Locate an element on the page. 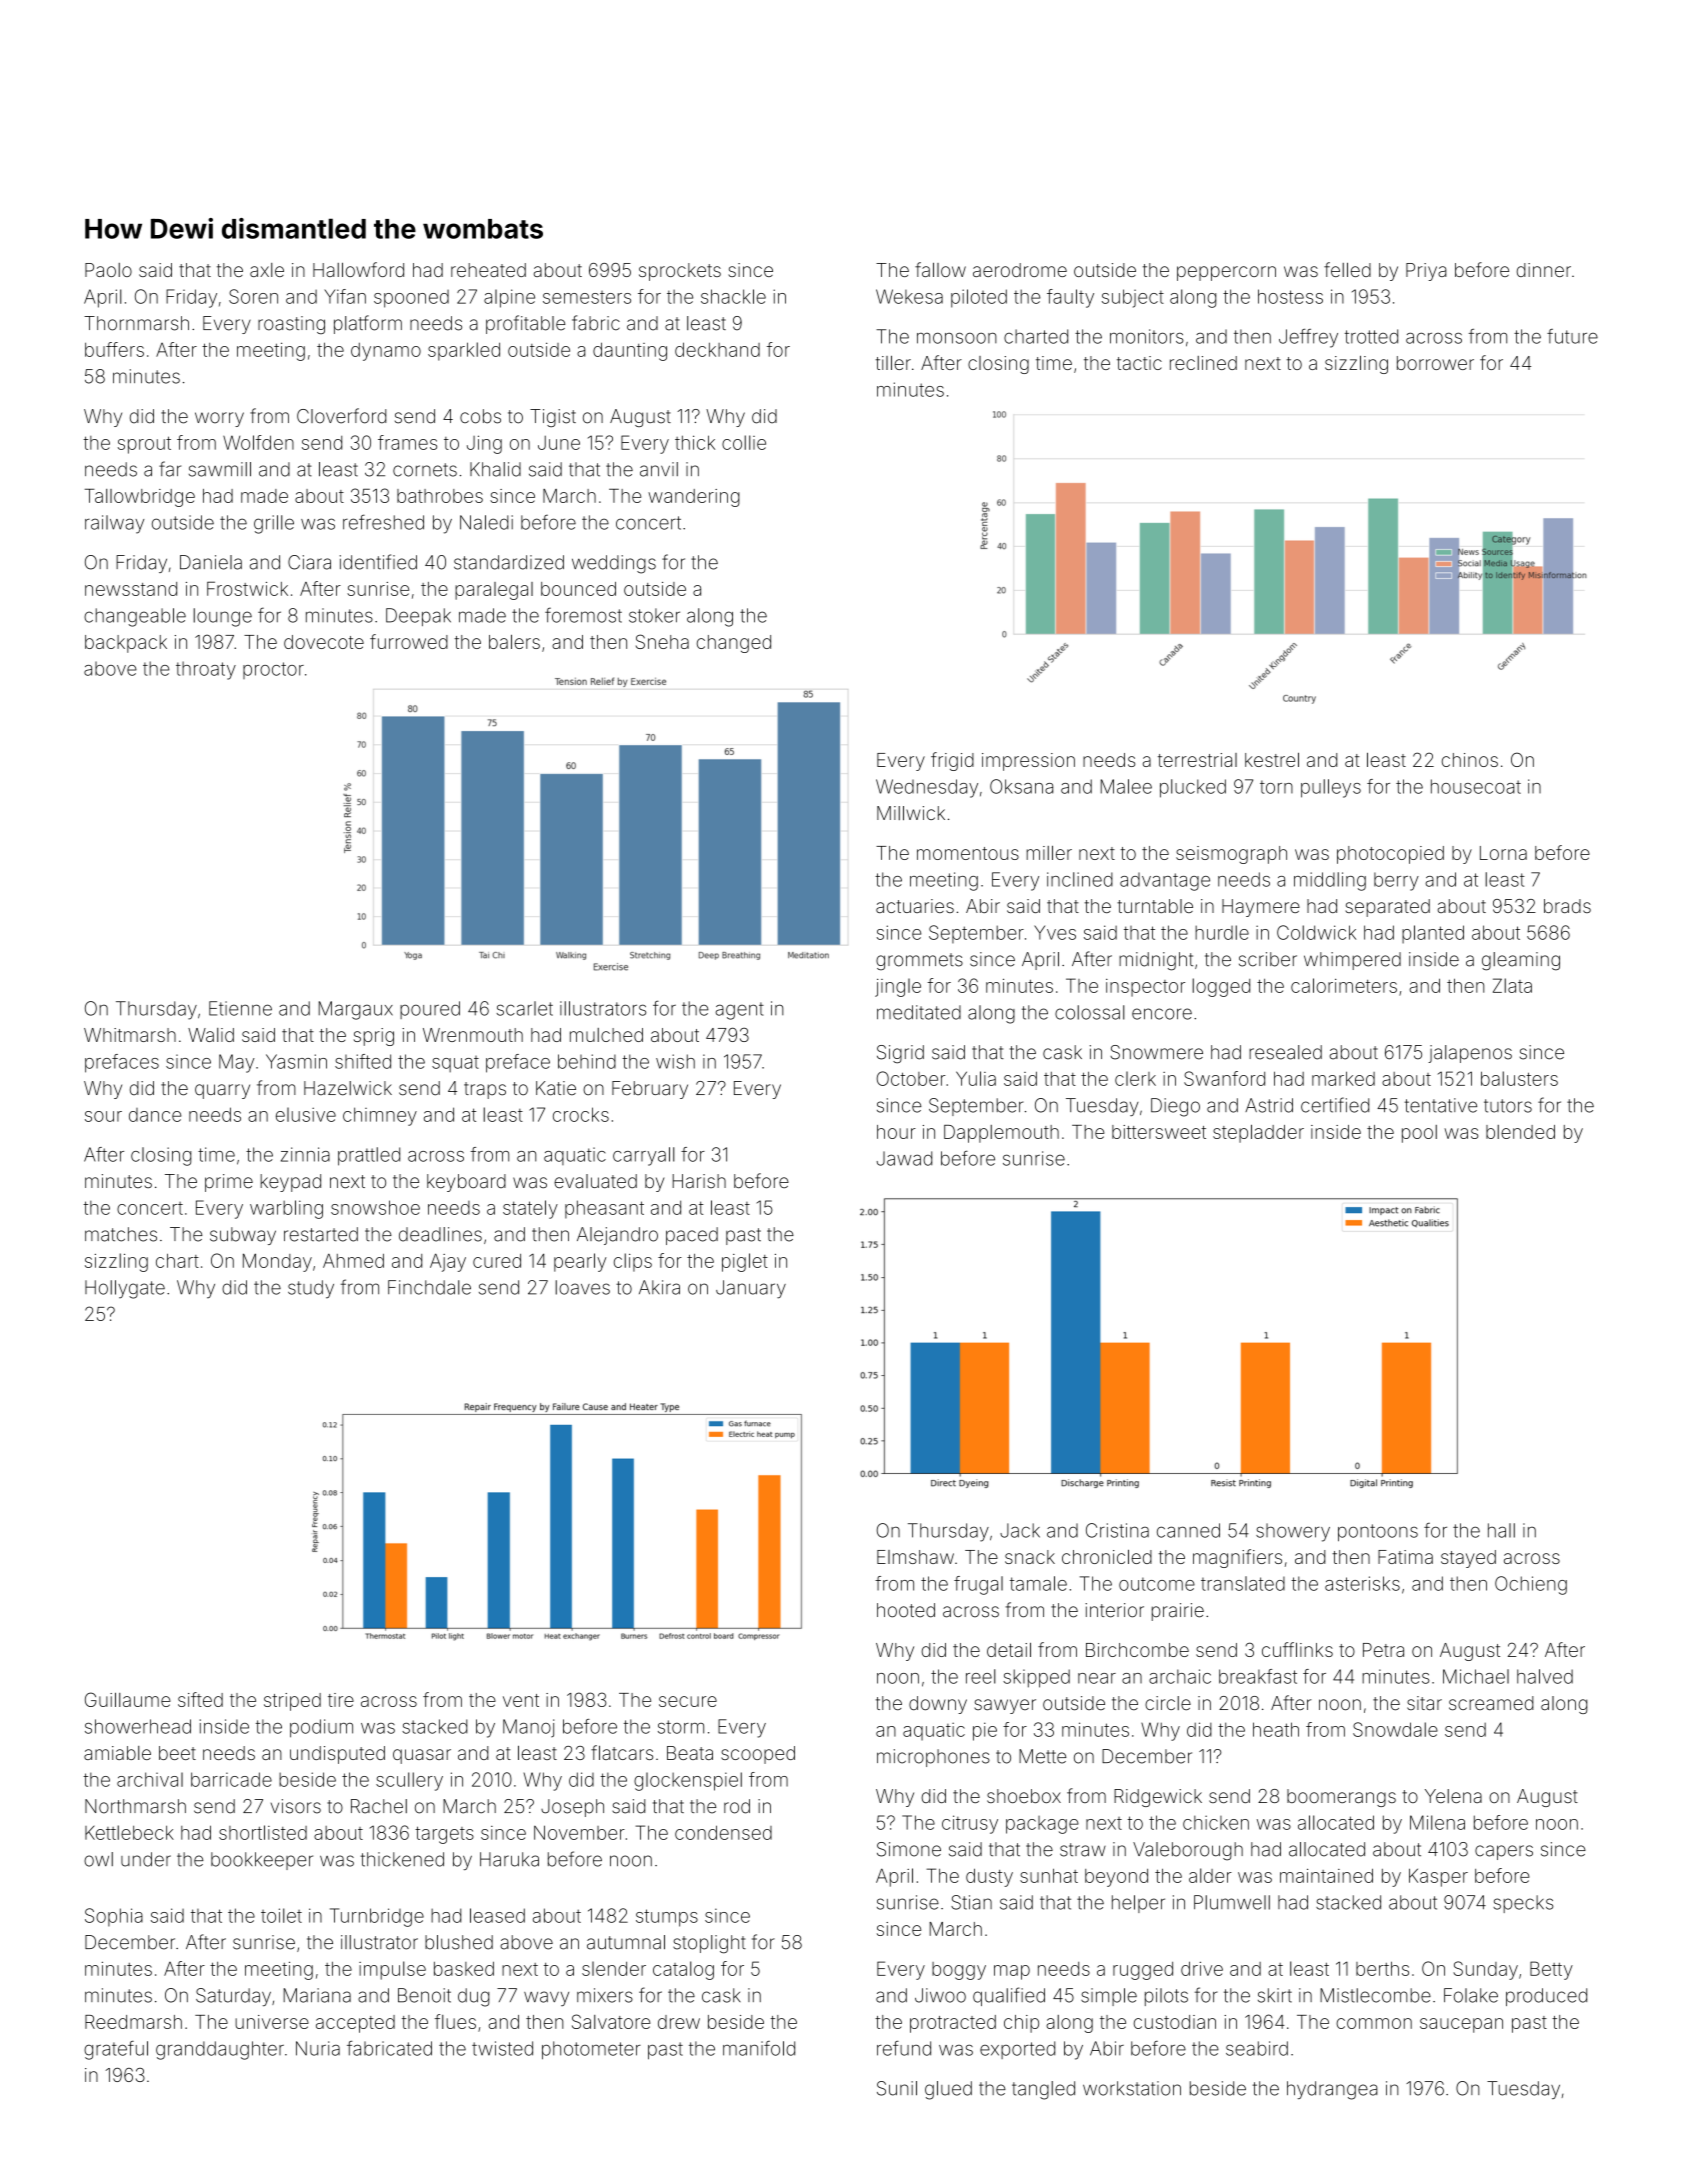  autumnal is located at coordinates (626, 1942).
